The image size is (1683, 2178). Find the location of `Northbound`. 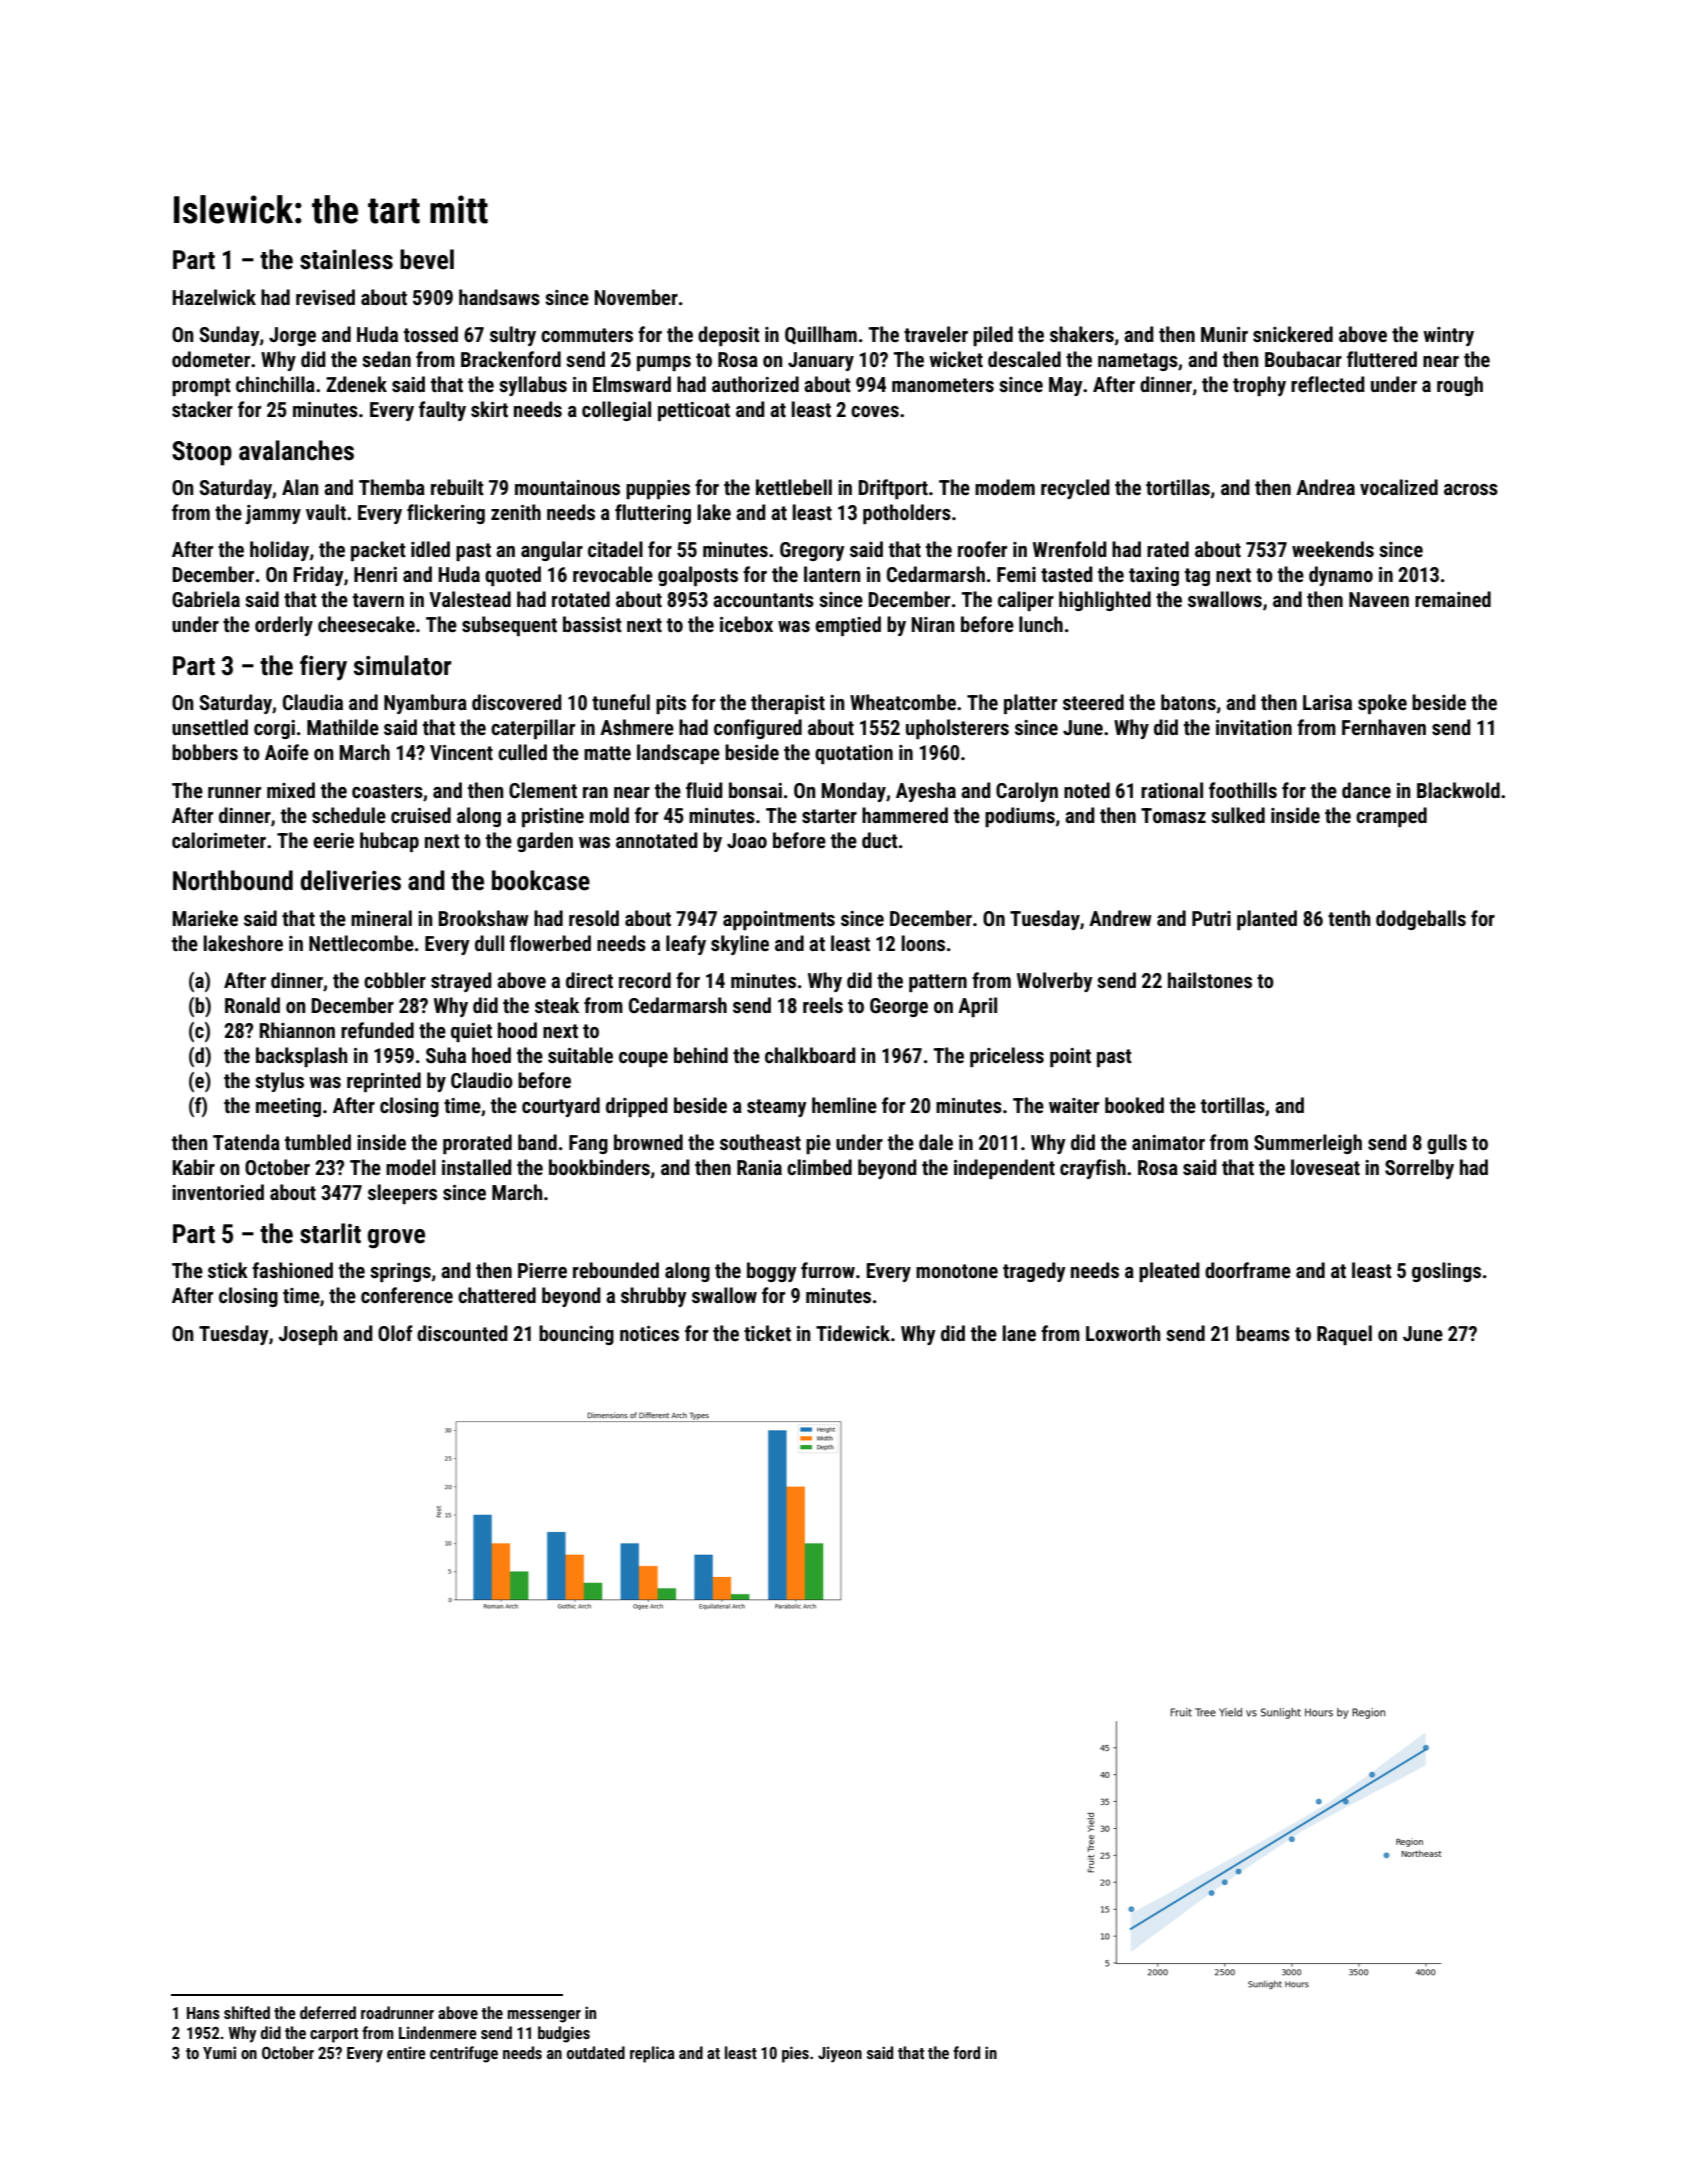

Northbound is located at coordinates (233, 880).
